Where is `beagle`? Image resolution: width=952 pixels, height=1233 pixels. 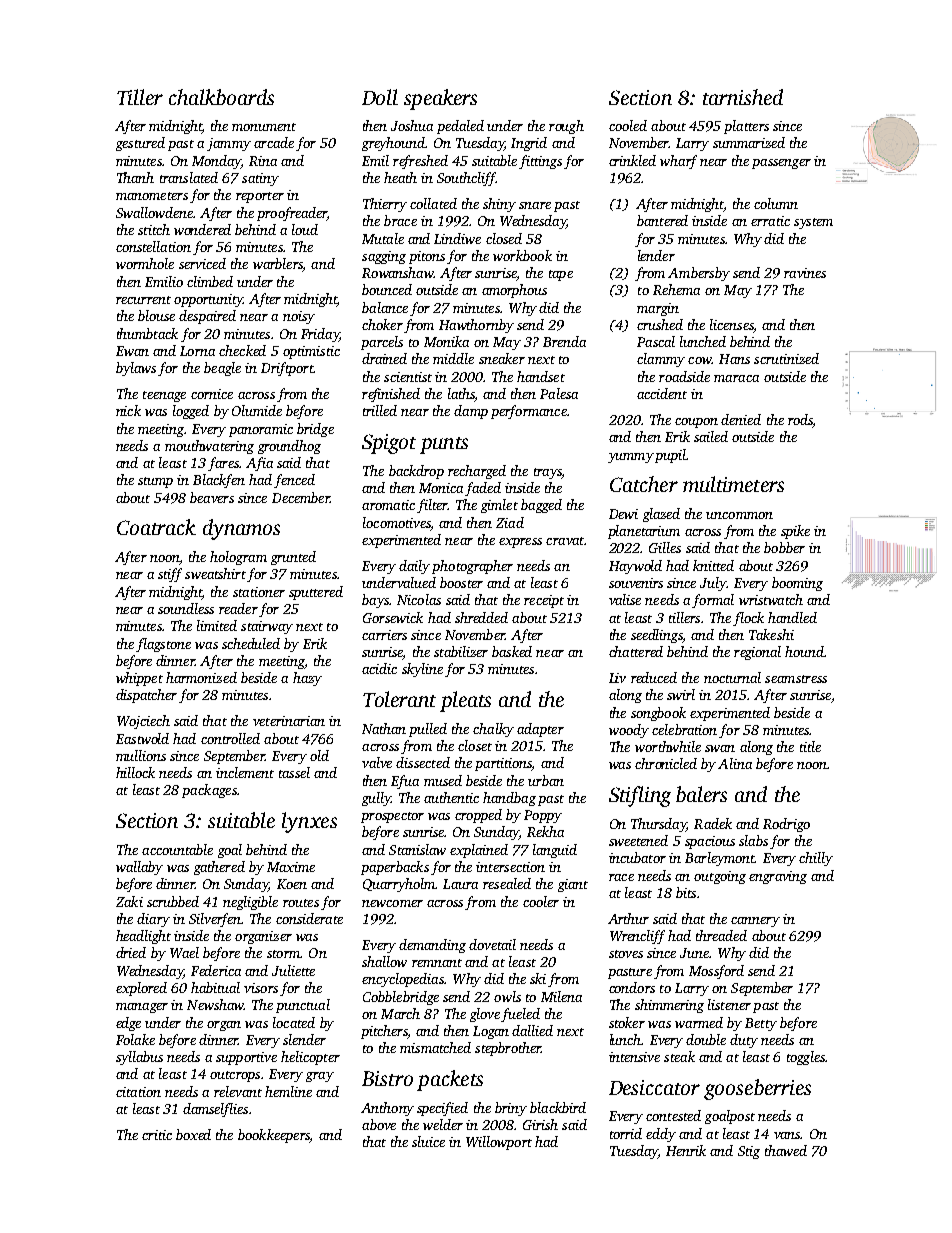
beagle is located at coordinates (222, 369).
